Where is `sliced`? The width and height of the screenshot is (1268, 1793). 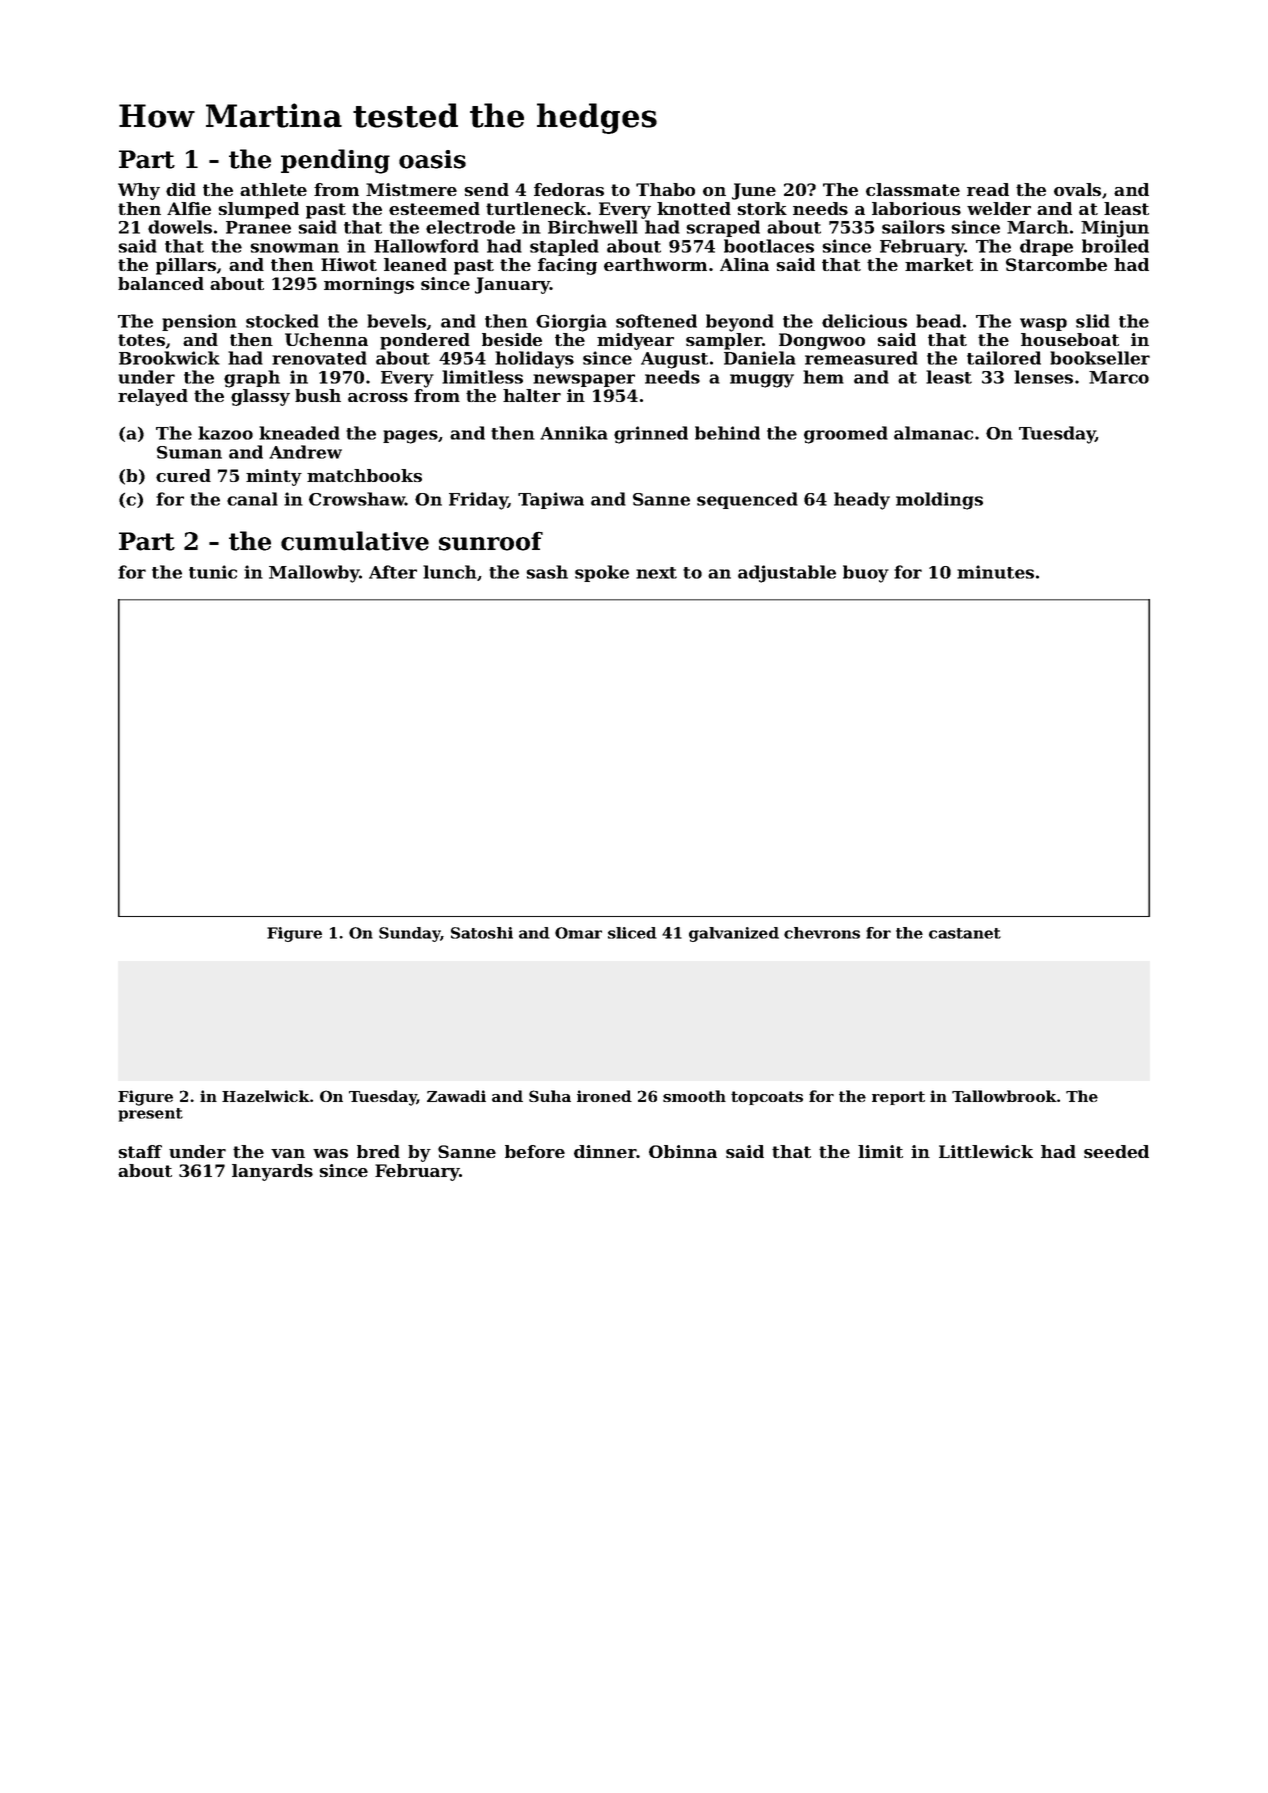
sliced is located at coordinates (632, 933).
